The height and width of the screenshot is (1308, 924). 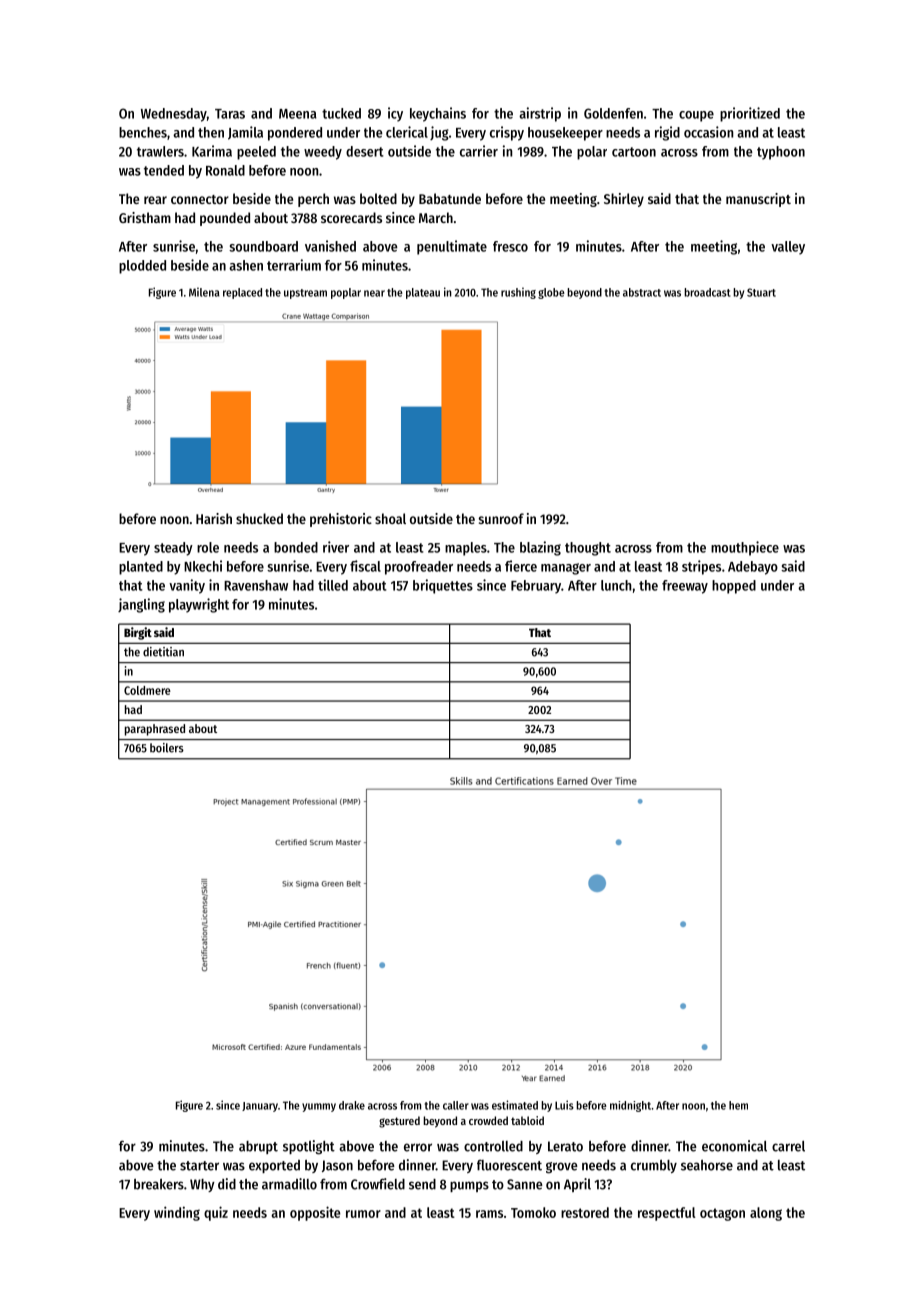 I want to click on Why, so click(x=202, y=1185).
